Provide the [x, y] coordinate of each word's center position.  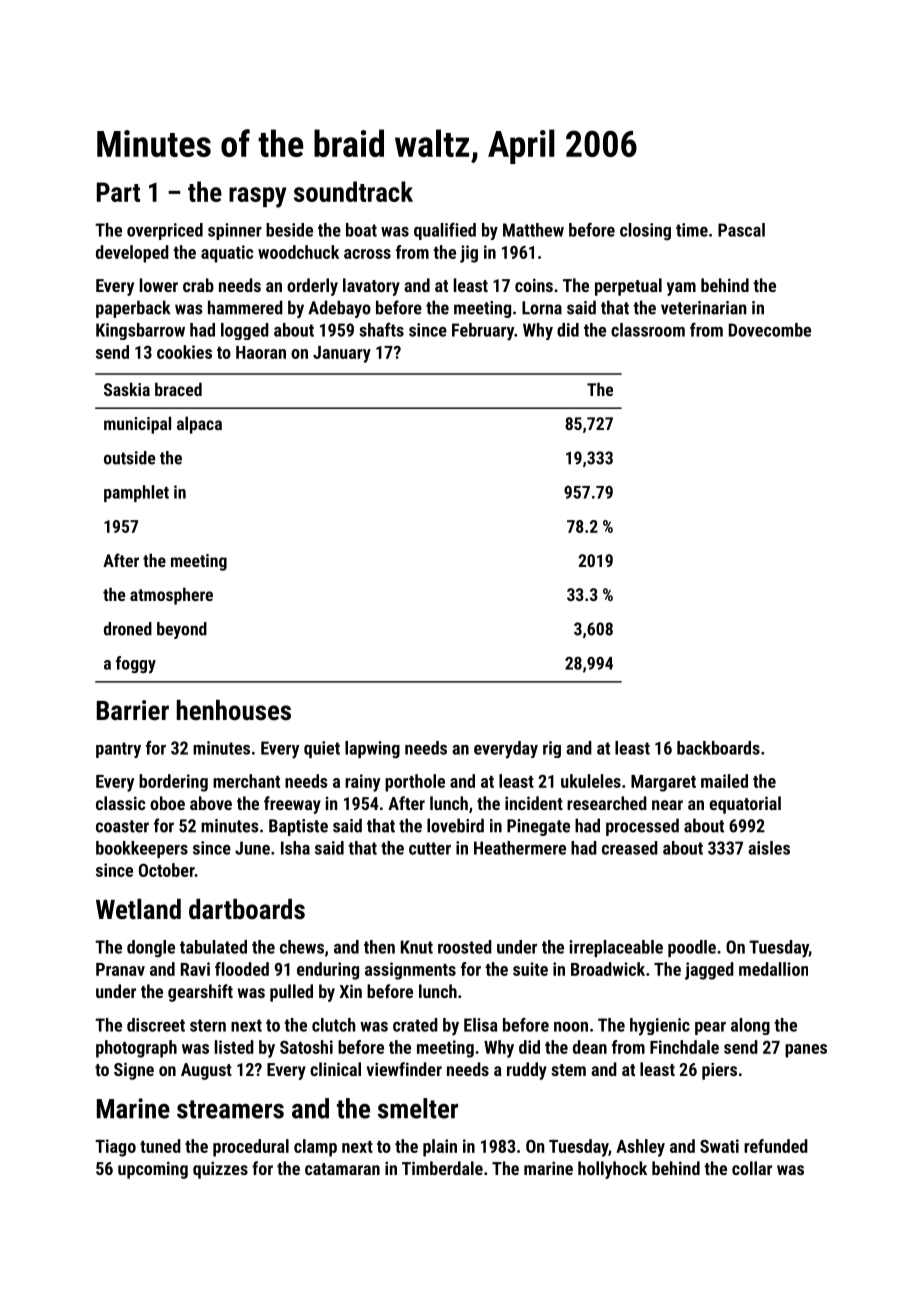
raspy [257, 197]
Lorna [542, 308]
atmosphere [171, 596]
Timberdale [442, 1168]
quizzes [220, 1170]
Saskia [127, 389]
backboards [718, 748]
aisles [769, 848]
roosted [465, 947]
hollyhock [612, 1170]
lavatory [371, 287]
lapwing [372, 750]
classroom [648, 330]
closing [645, 231]
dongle [151, 949]
